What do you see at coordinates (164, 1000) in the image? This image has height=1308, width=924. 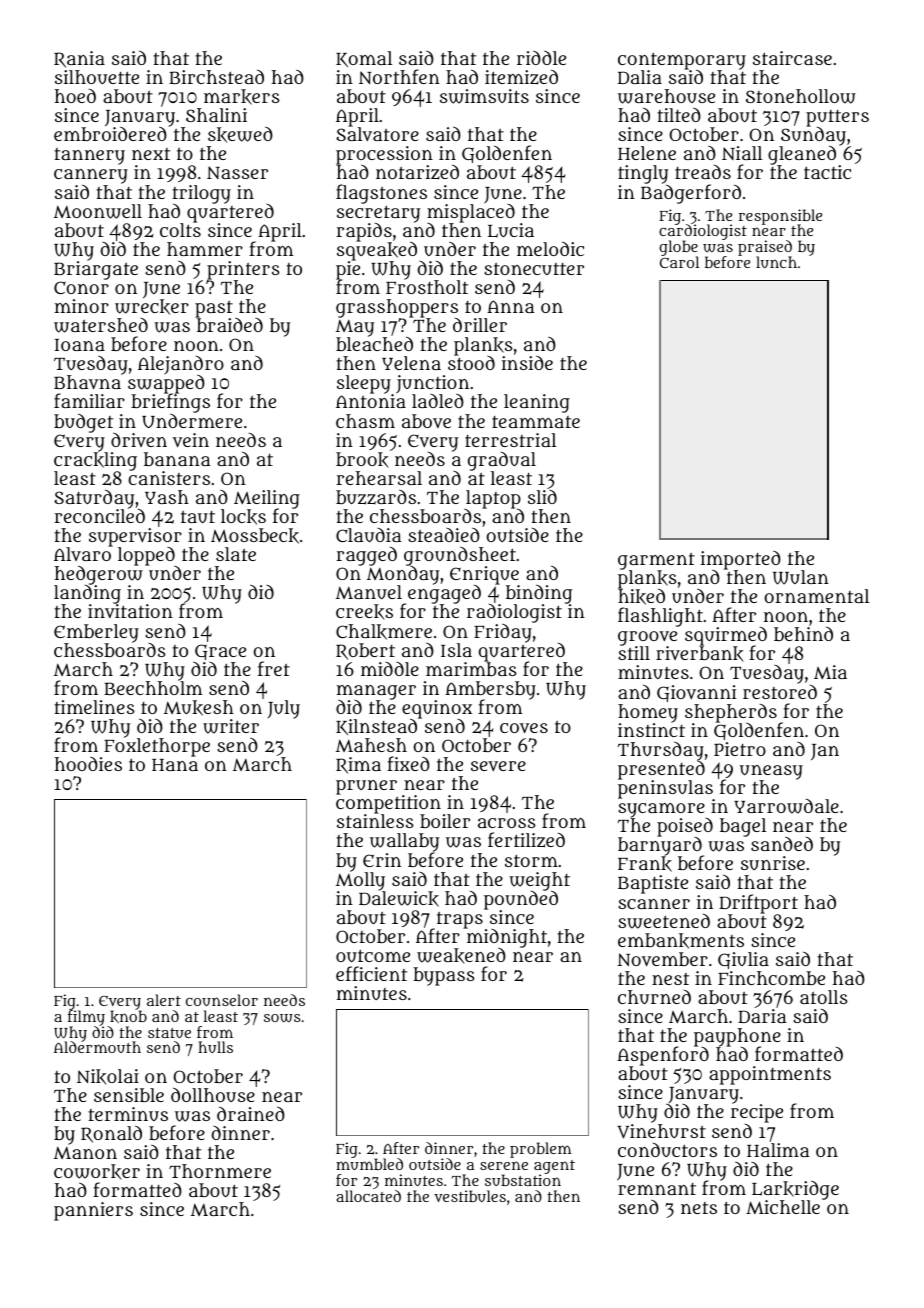 I see `alert` at bounding box center [164, 1000].
